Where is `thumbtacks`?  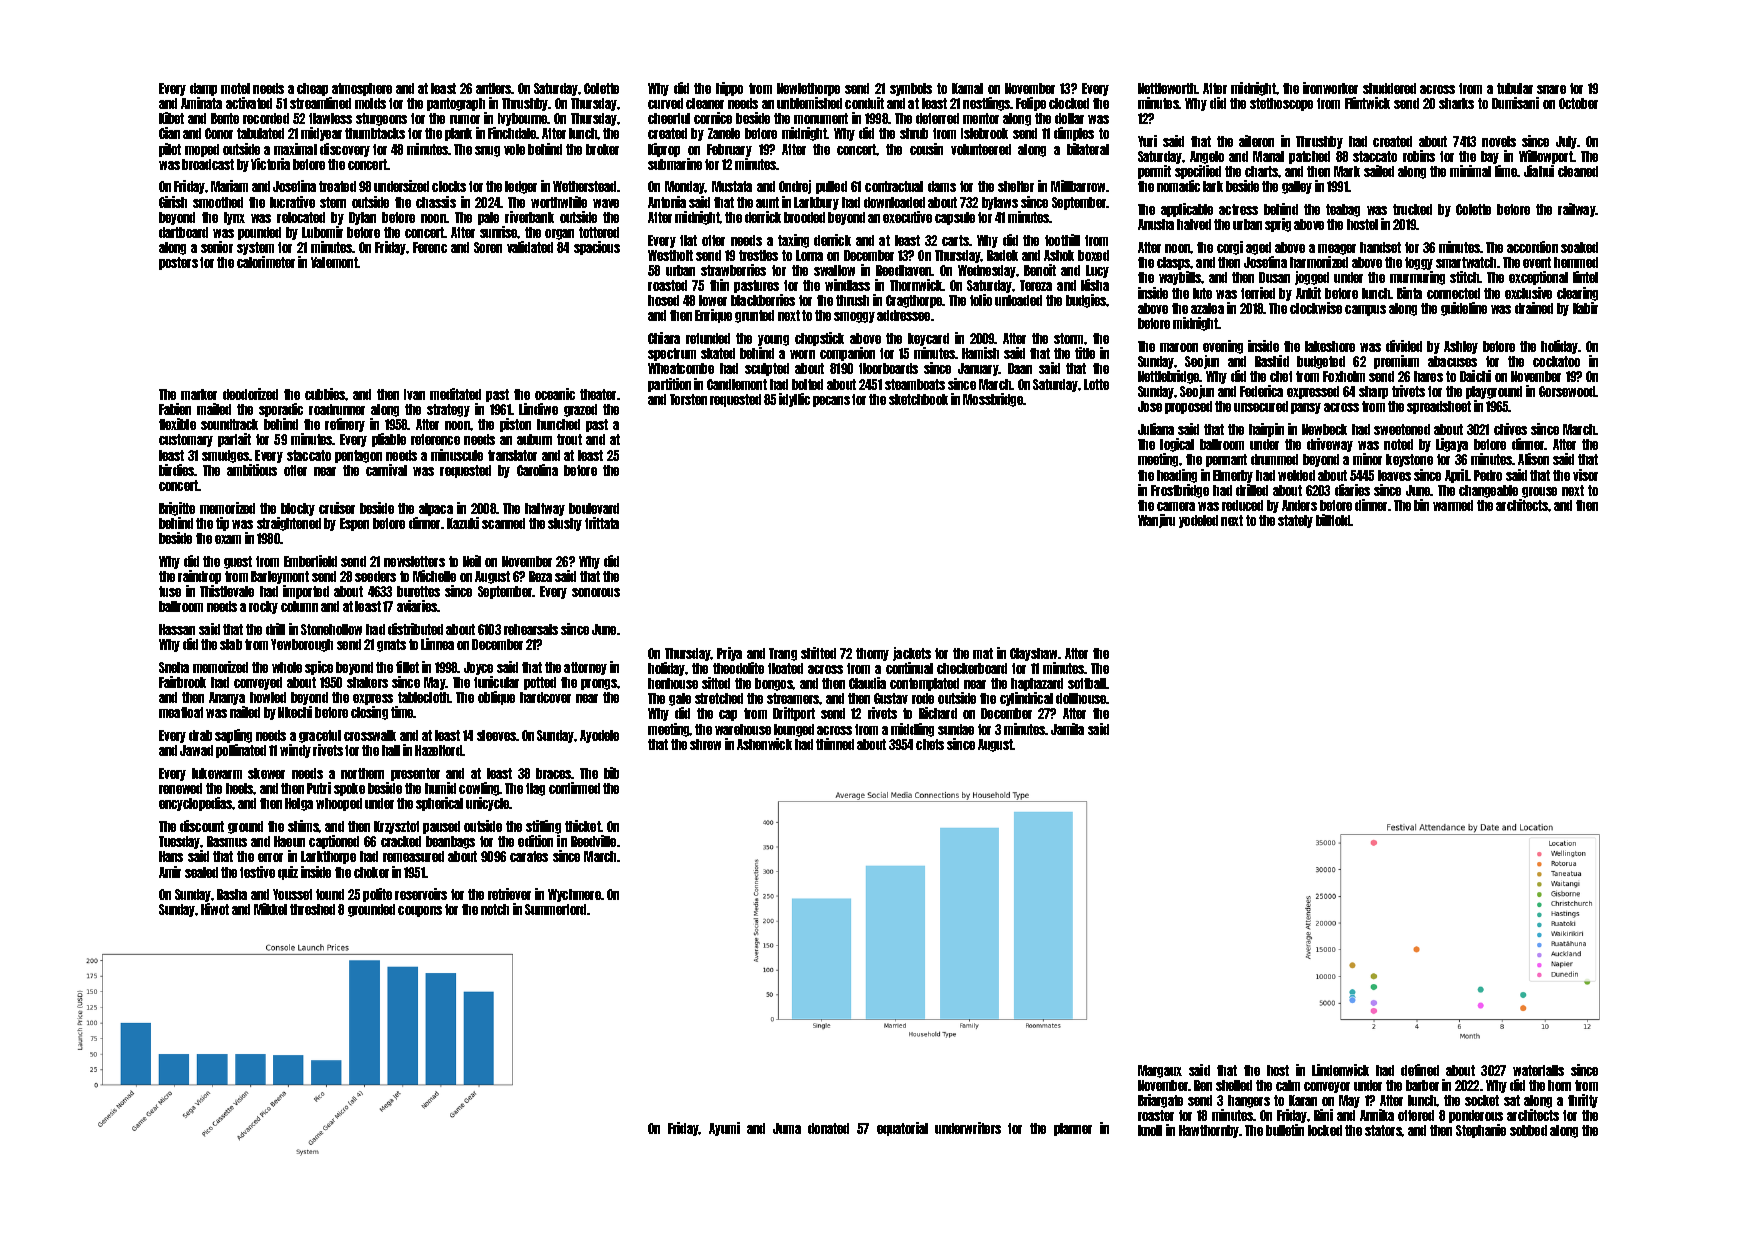 thumbtacks is located at coordinates (375, 133).
